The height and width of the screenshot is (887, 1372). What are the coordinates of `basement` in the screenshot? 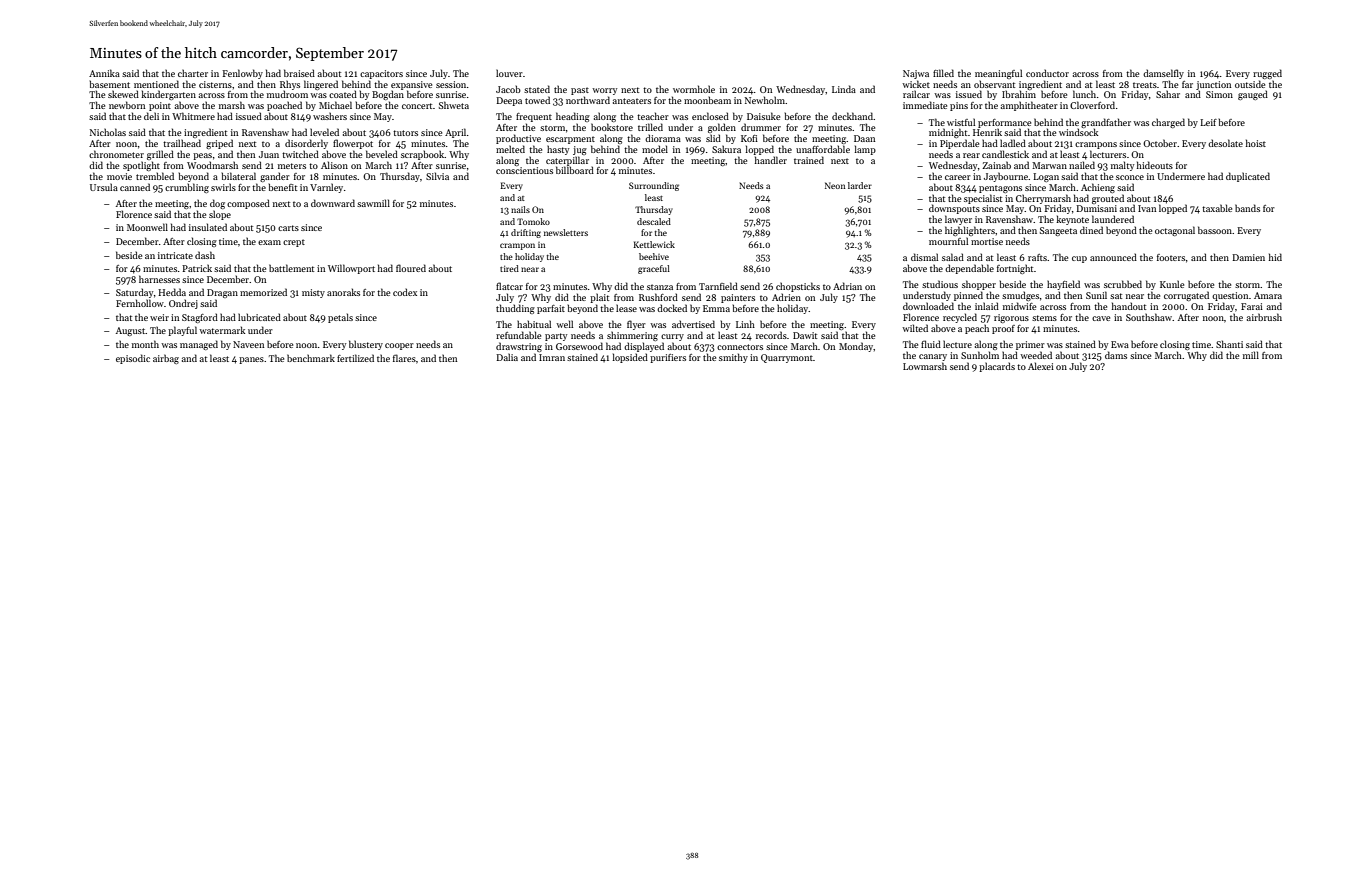 It's located at (110, 84).
